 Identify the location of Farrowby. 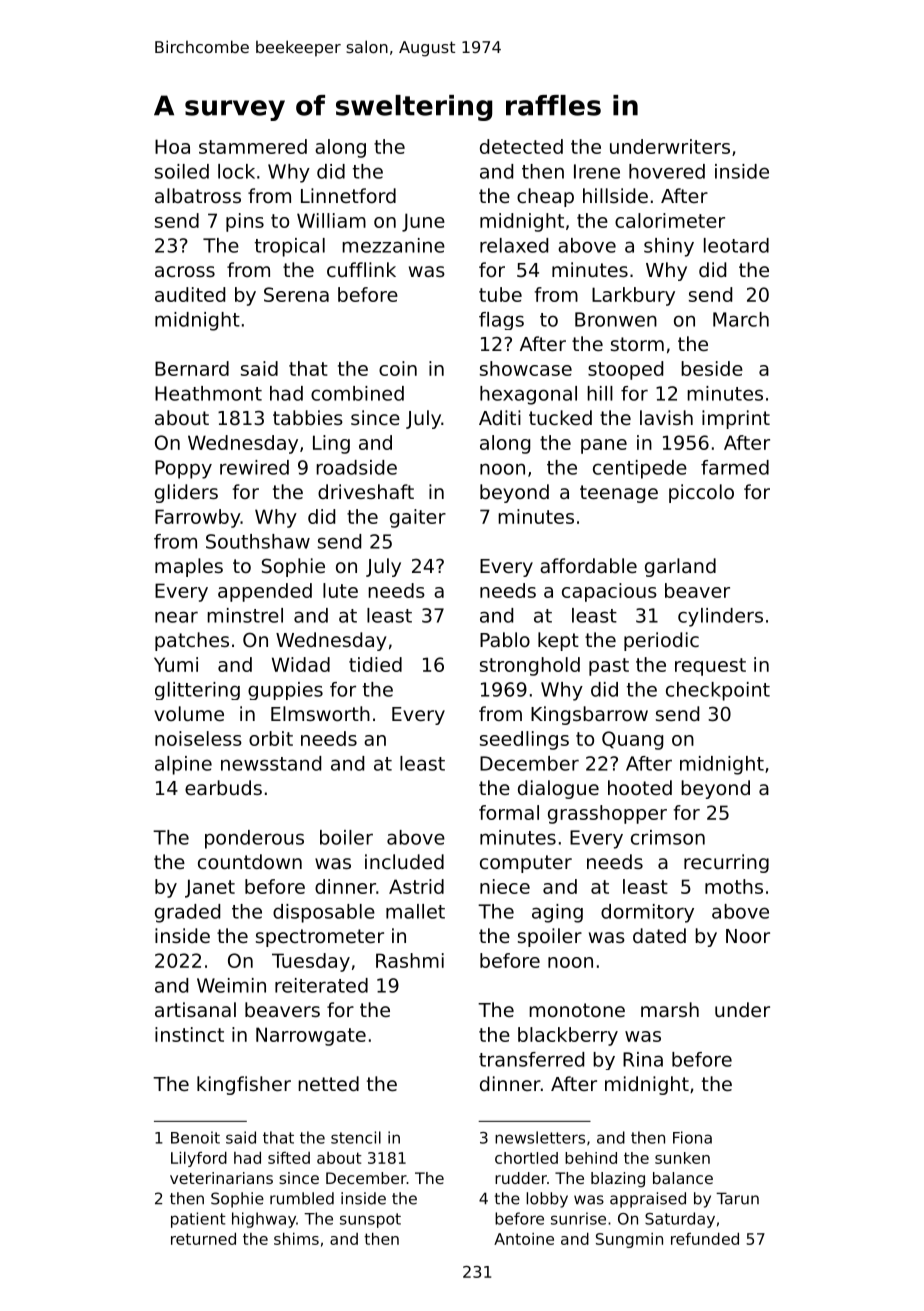
(198, 518).
